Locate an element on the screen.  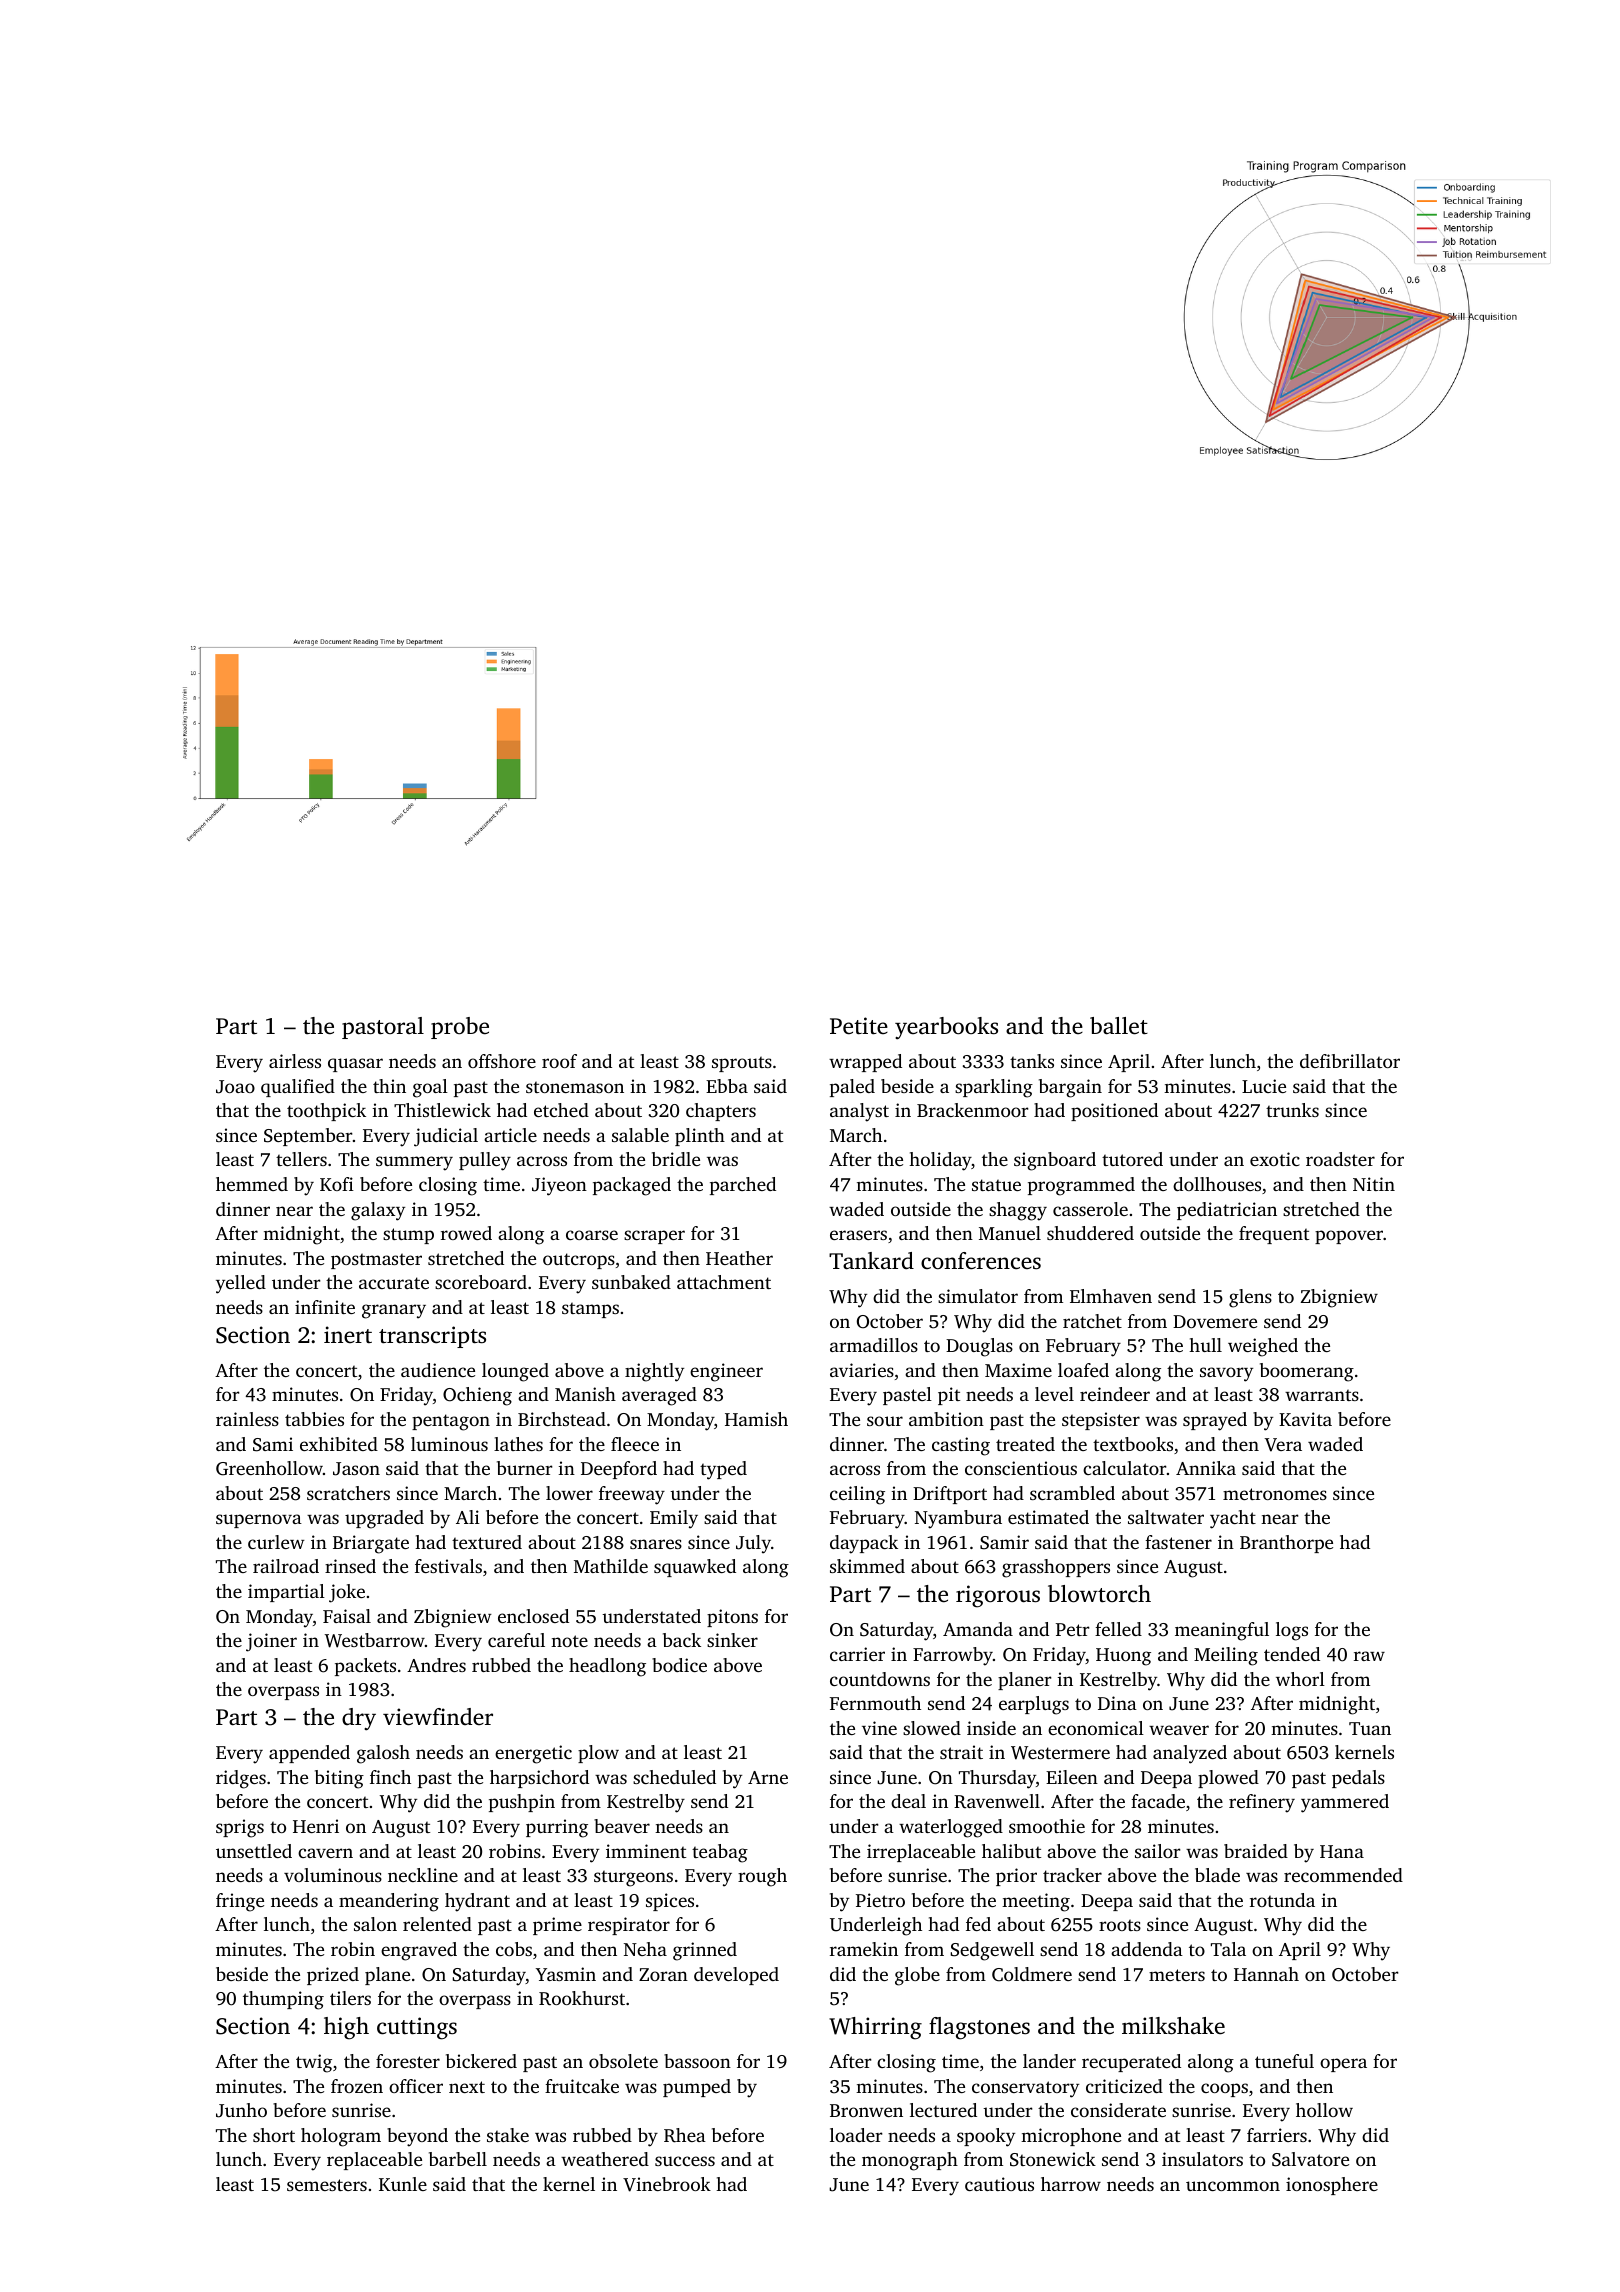
probe is located at coordinates (460, 1028).
